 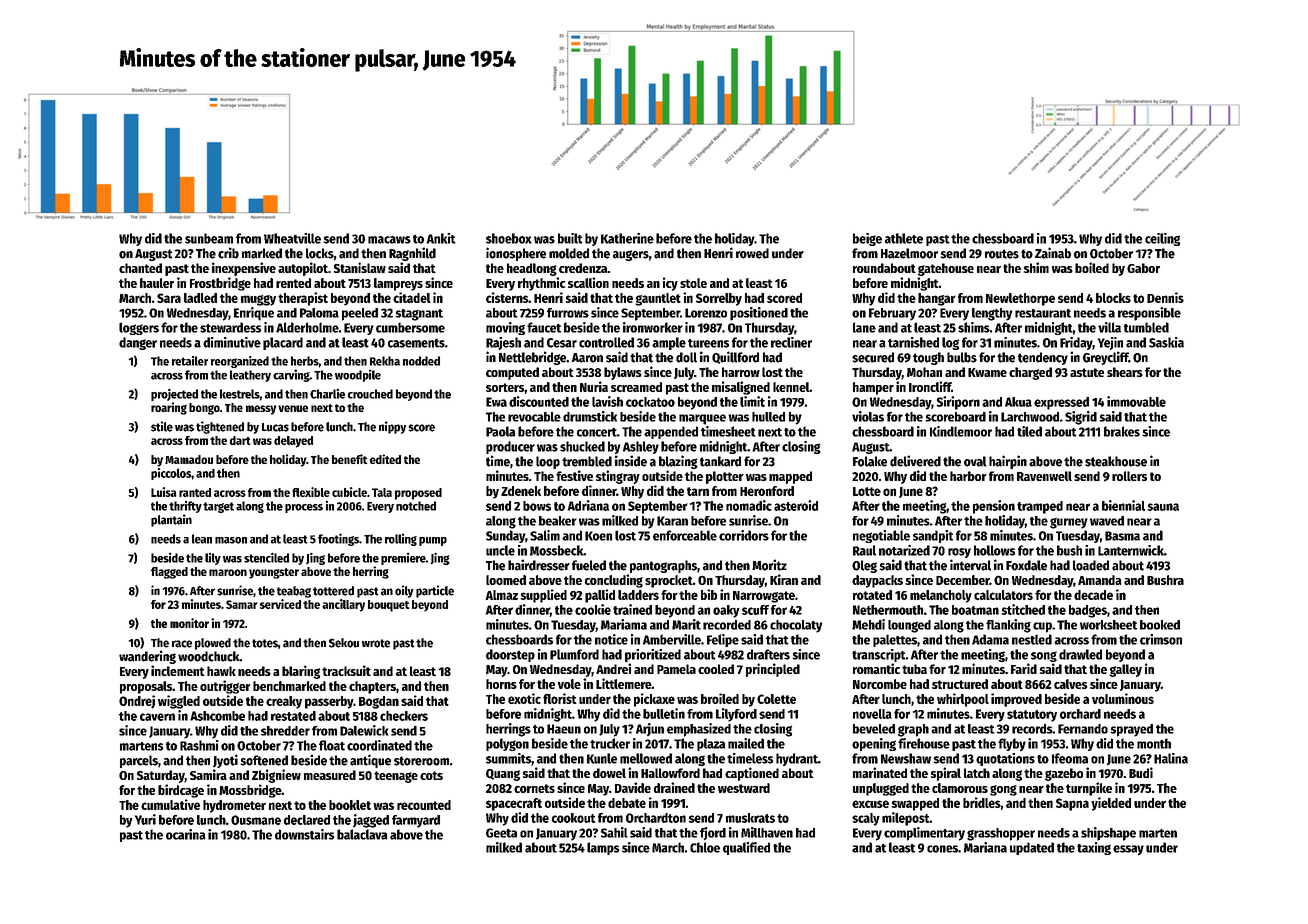 What do you see at coordinates (1162, 239) in the page?
I see `ceiling` at bounding box center [1162, 239].
